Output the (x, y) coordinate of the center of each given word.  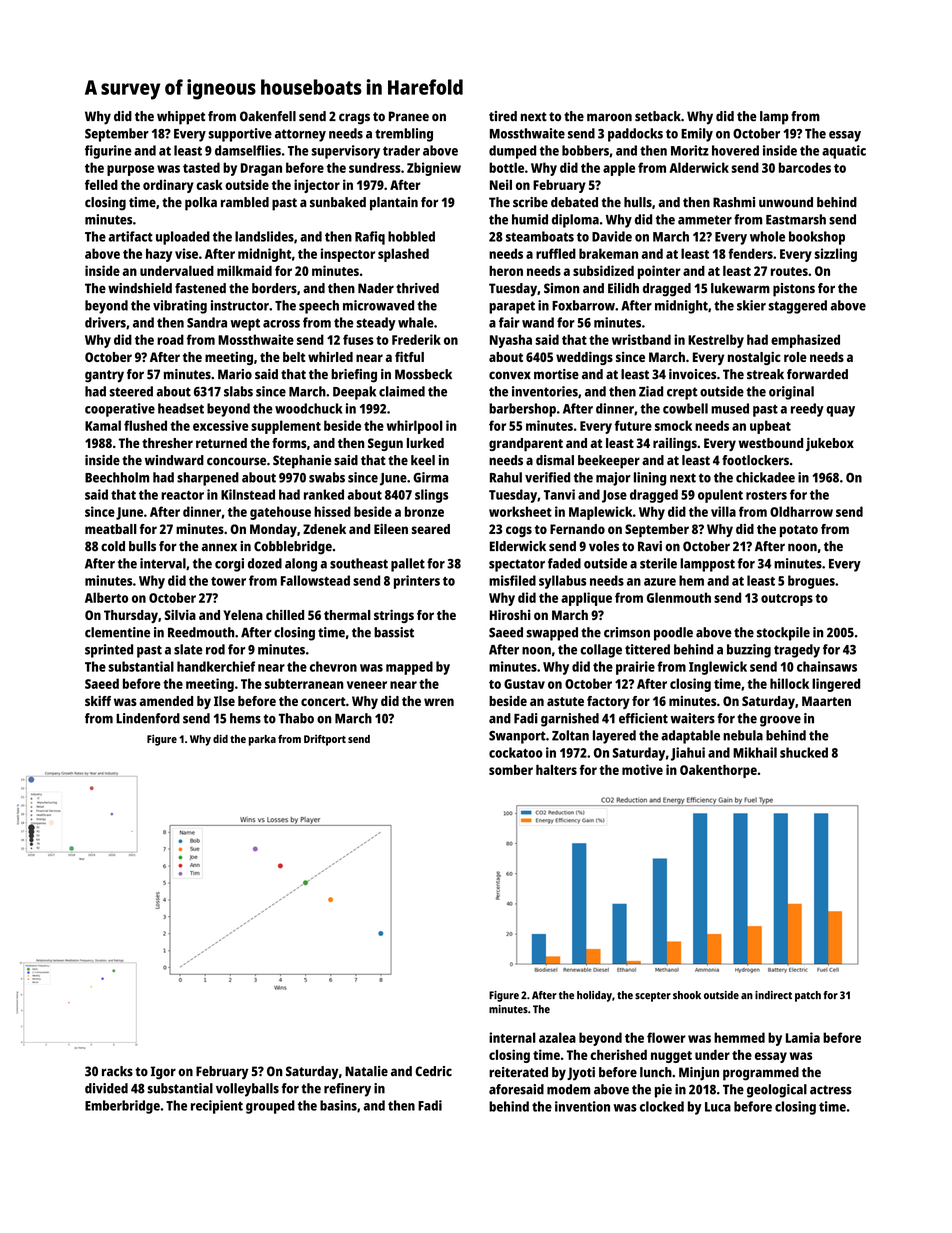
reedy (807, 410)
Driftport (325, 740)
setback (658, 116)
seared (430, 529)
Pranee (409, 116)
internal (512, 1037)
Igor (163, 1073)
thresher (167, 443)
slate (188, 649)
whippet (181, 118)
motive (642, 769)
